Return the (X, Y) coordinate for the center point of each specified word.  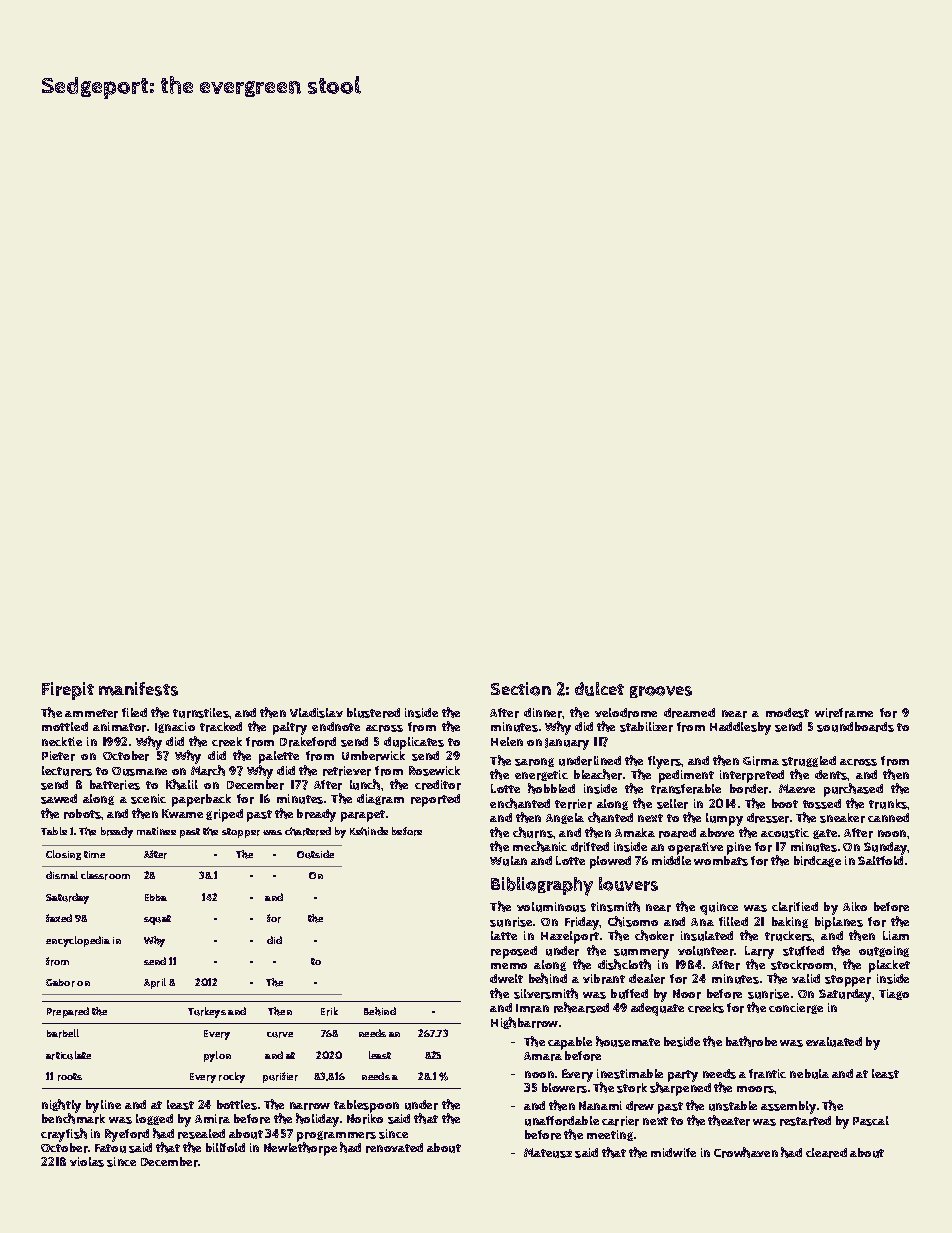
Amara (543, 1056)
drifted (590, 847)
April (155, 983)
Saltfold (880, 860)
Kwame (182, 813)
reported (435, 800)
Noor (687, 994)
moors (756, 1089)
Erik (329, 1011)
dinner (543, 713)
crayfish (64, 1135)
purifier (280, 1077)
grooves (661, 692)
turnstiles (201, 713)
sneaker (842, 818)
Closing (63, 855)
